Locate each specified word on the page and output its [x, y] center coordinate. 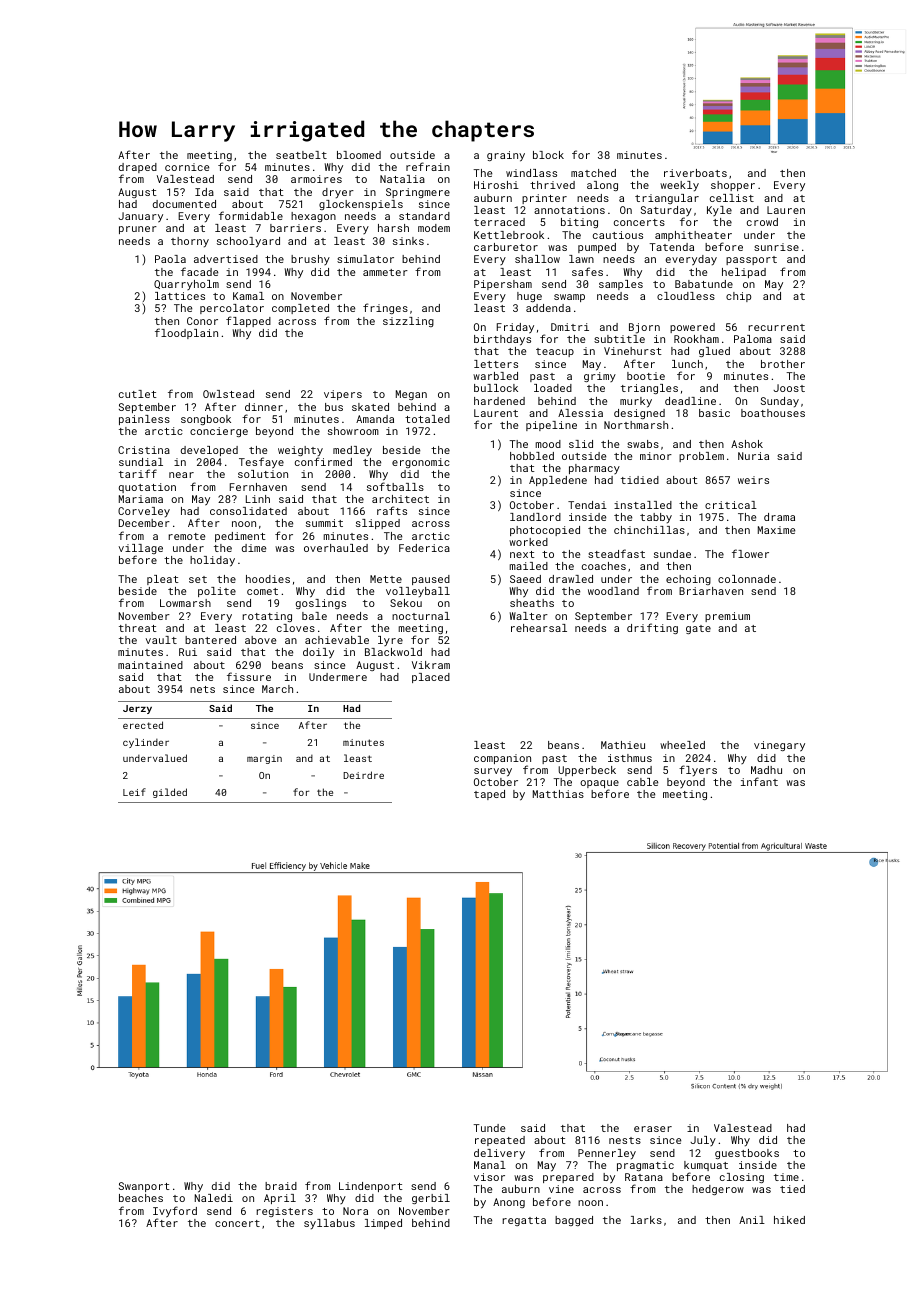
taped [489, 795]
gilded [170, 793]
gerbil [431, 1199]
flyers [698, 770]
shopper [733, 186]
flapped [248, 321]
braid [281, 1186]
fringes [385, 308]
